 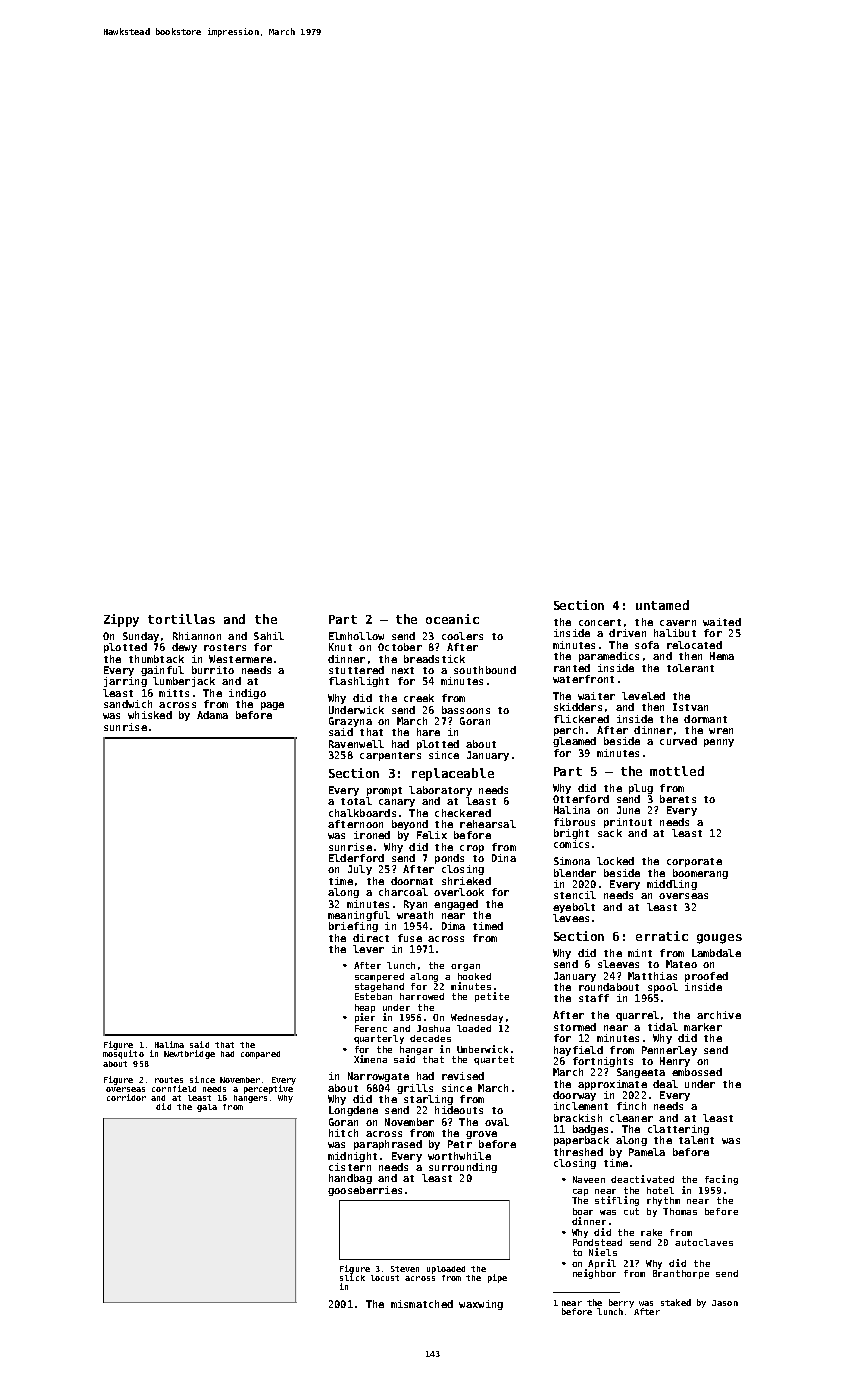 I want to click on oceanic, so click(x=452, y=619).
